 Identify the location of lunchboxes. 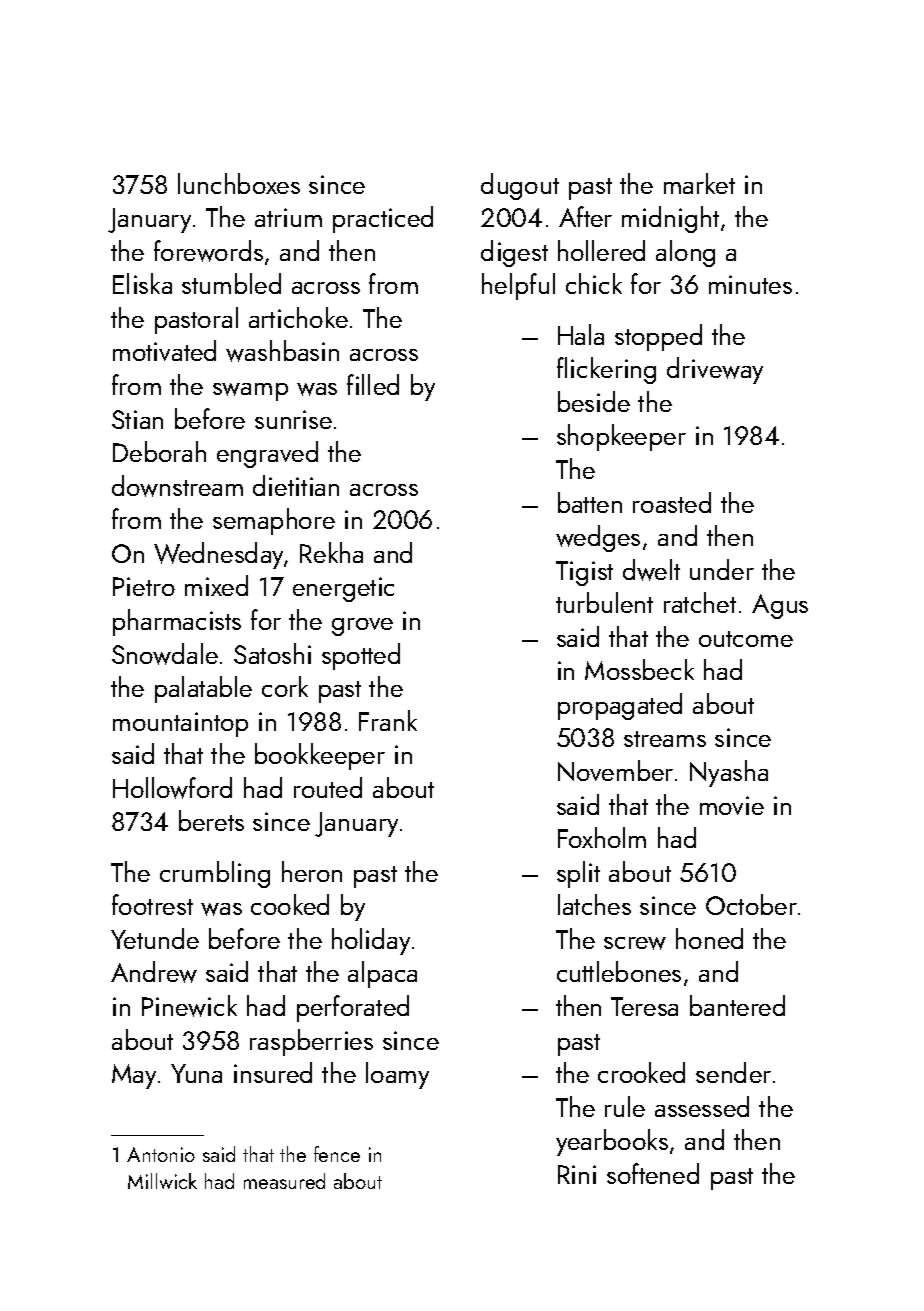
(239, 183).
